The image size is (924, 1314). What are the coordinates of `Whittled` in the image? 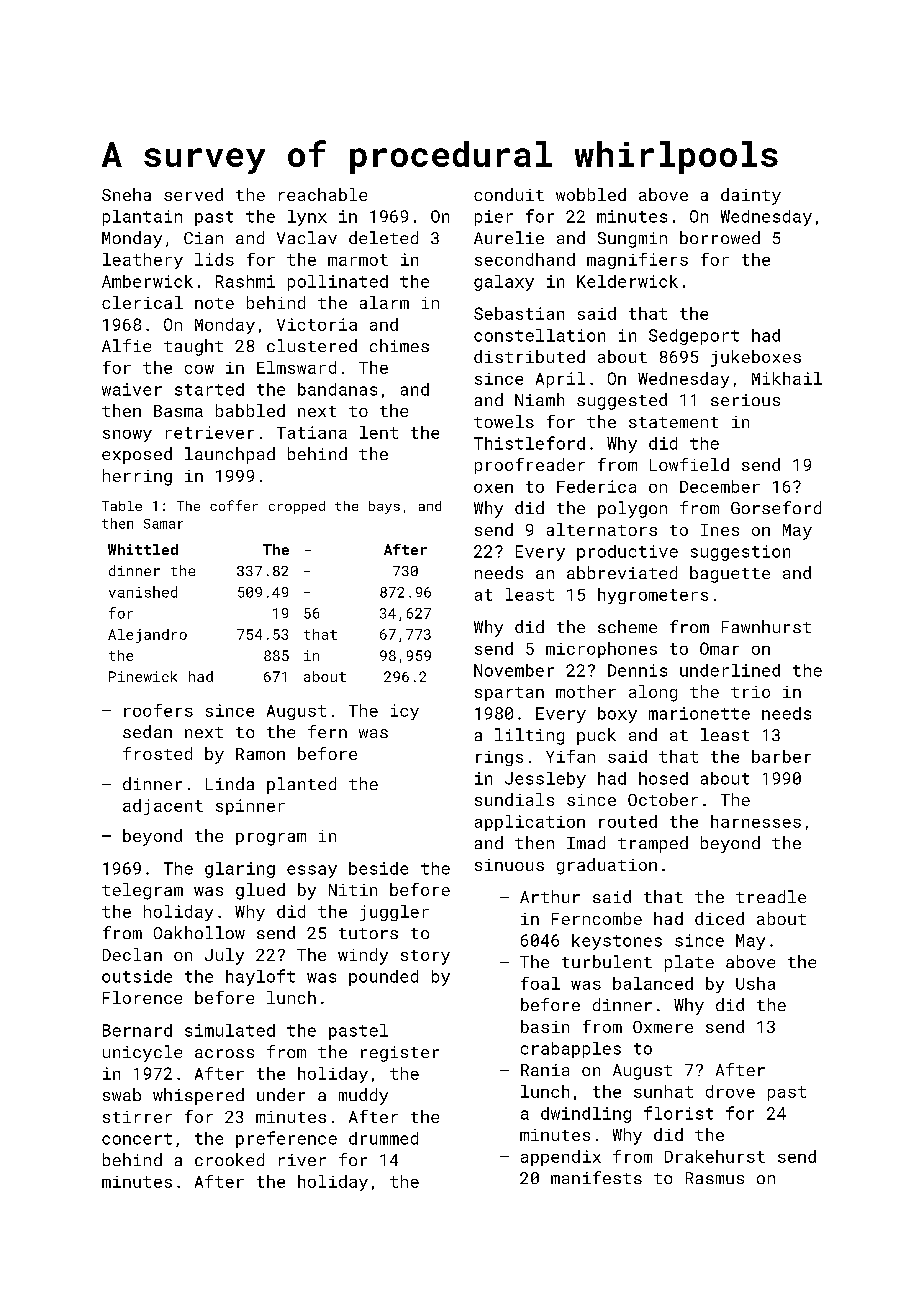 It's located at (143, 549).
